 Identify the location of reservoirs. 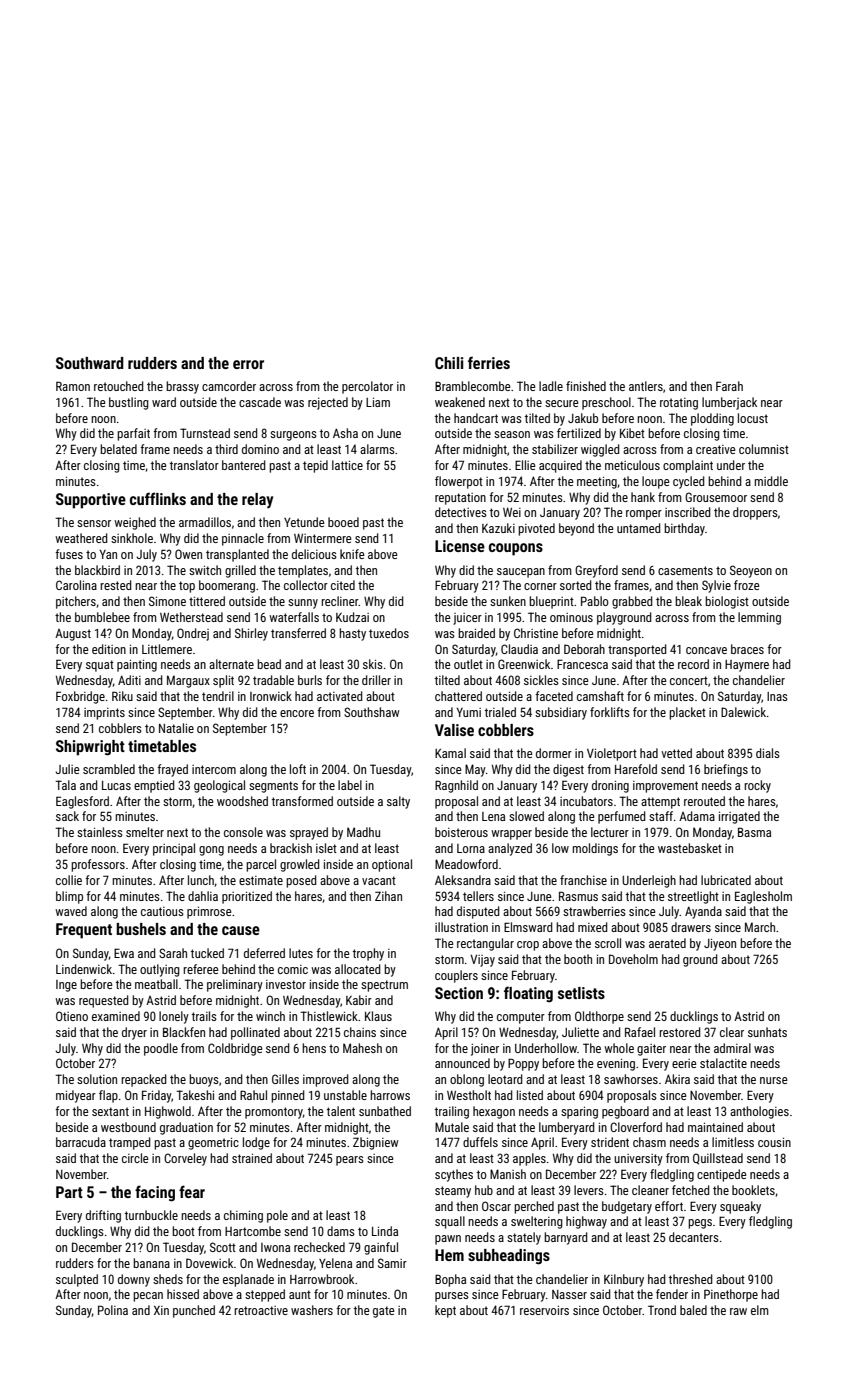
(544, 1310).
